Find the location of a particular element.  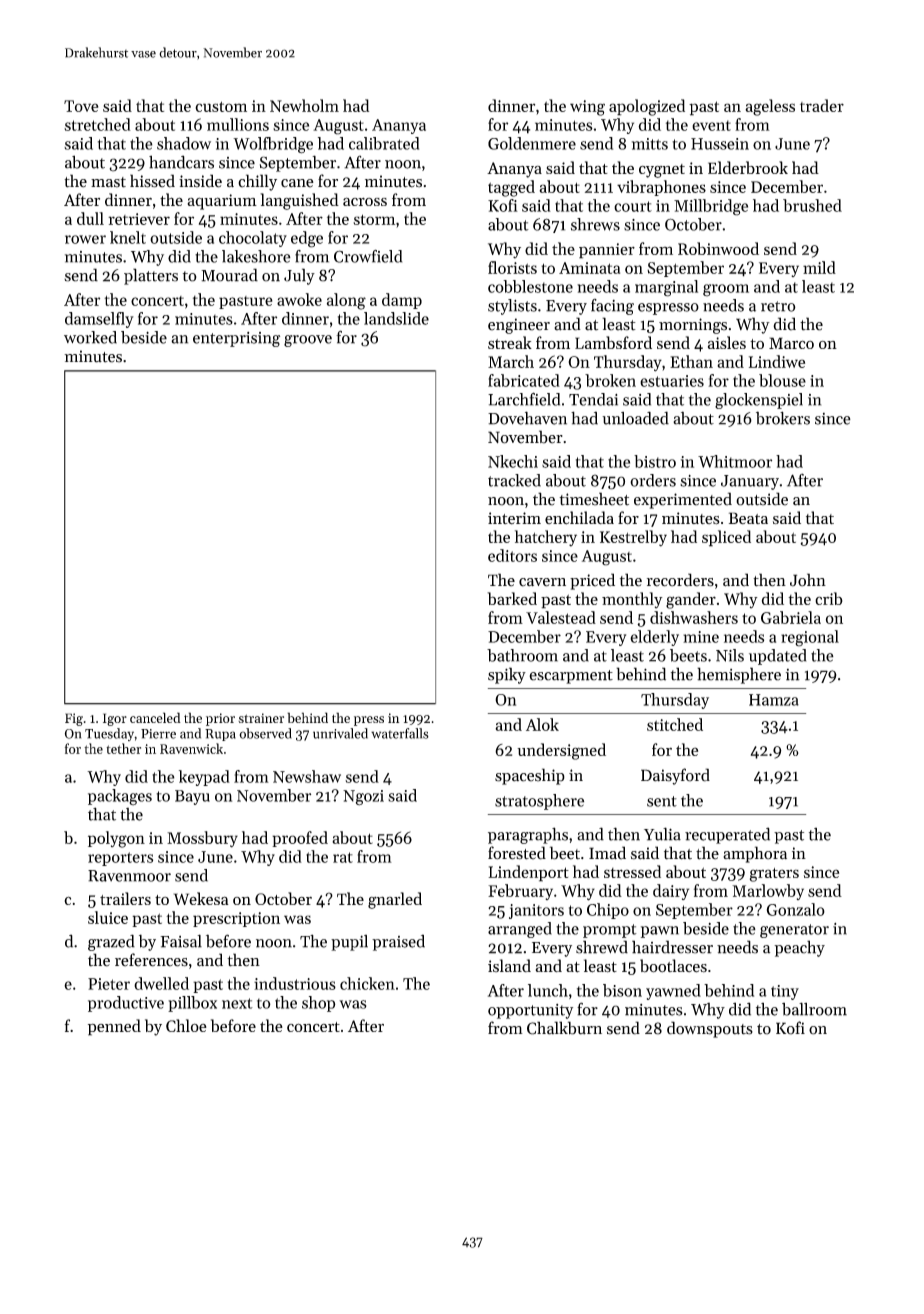

Newholm is located at coordinates (304, 105).
